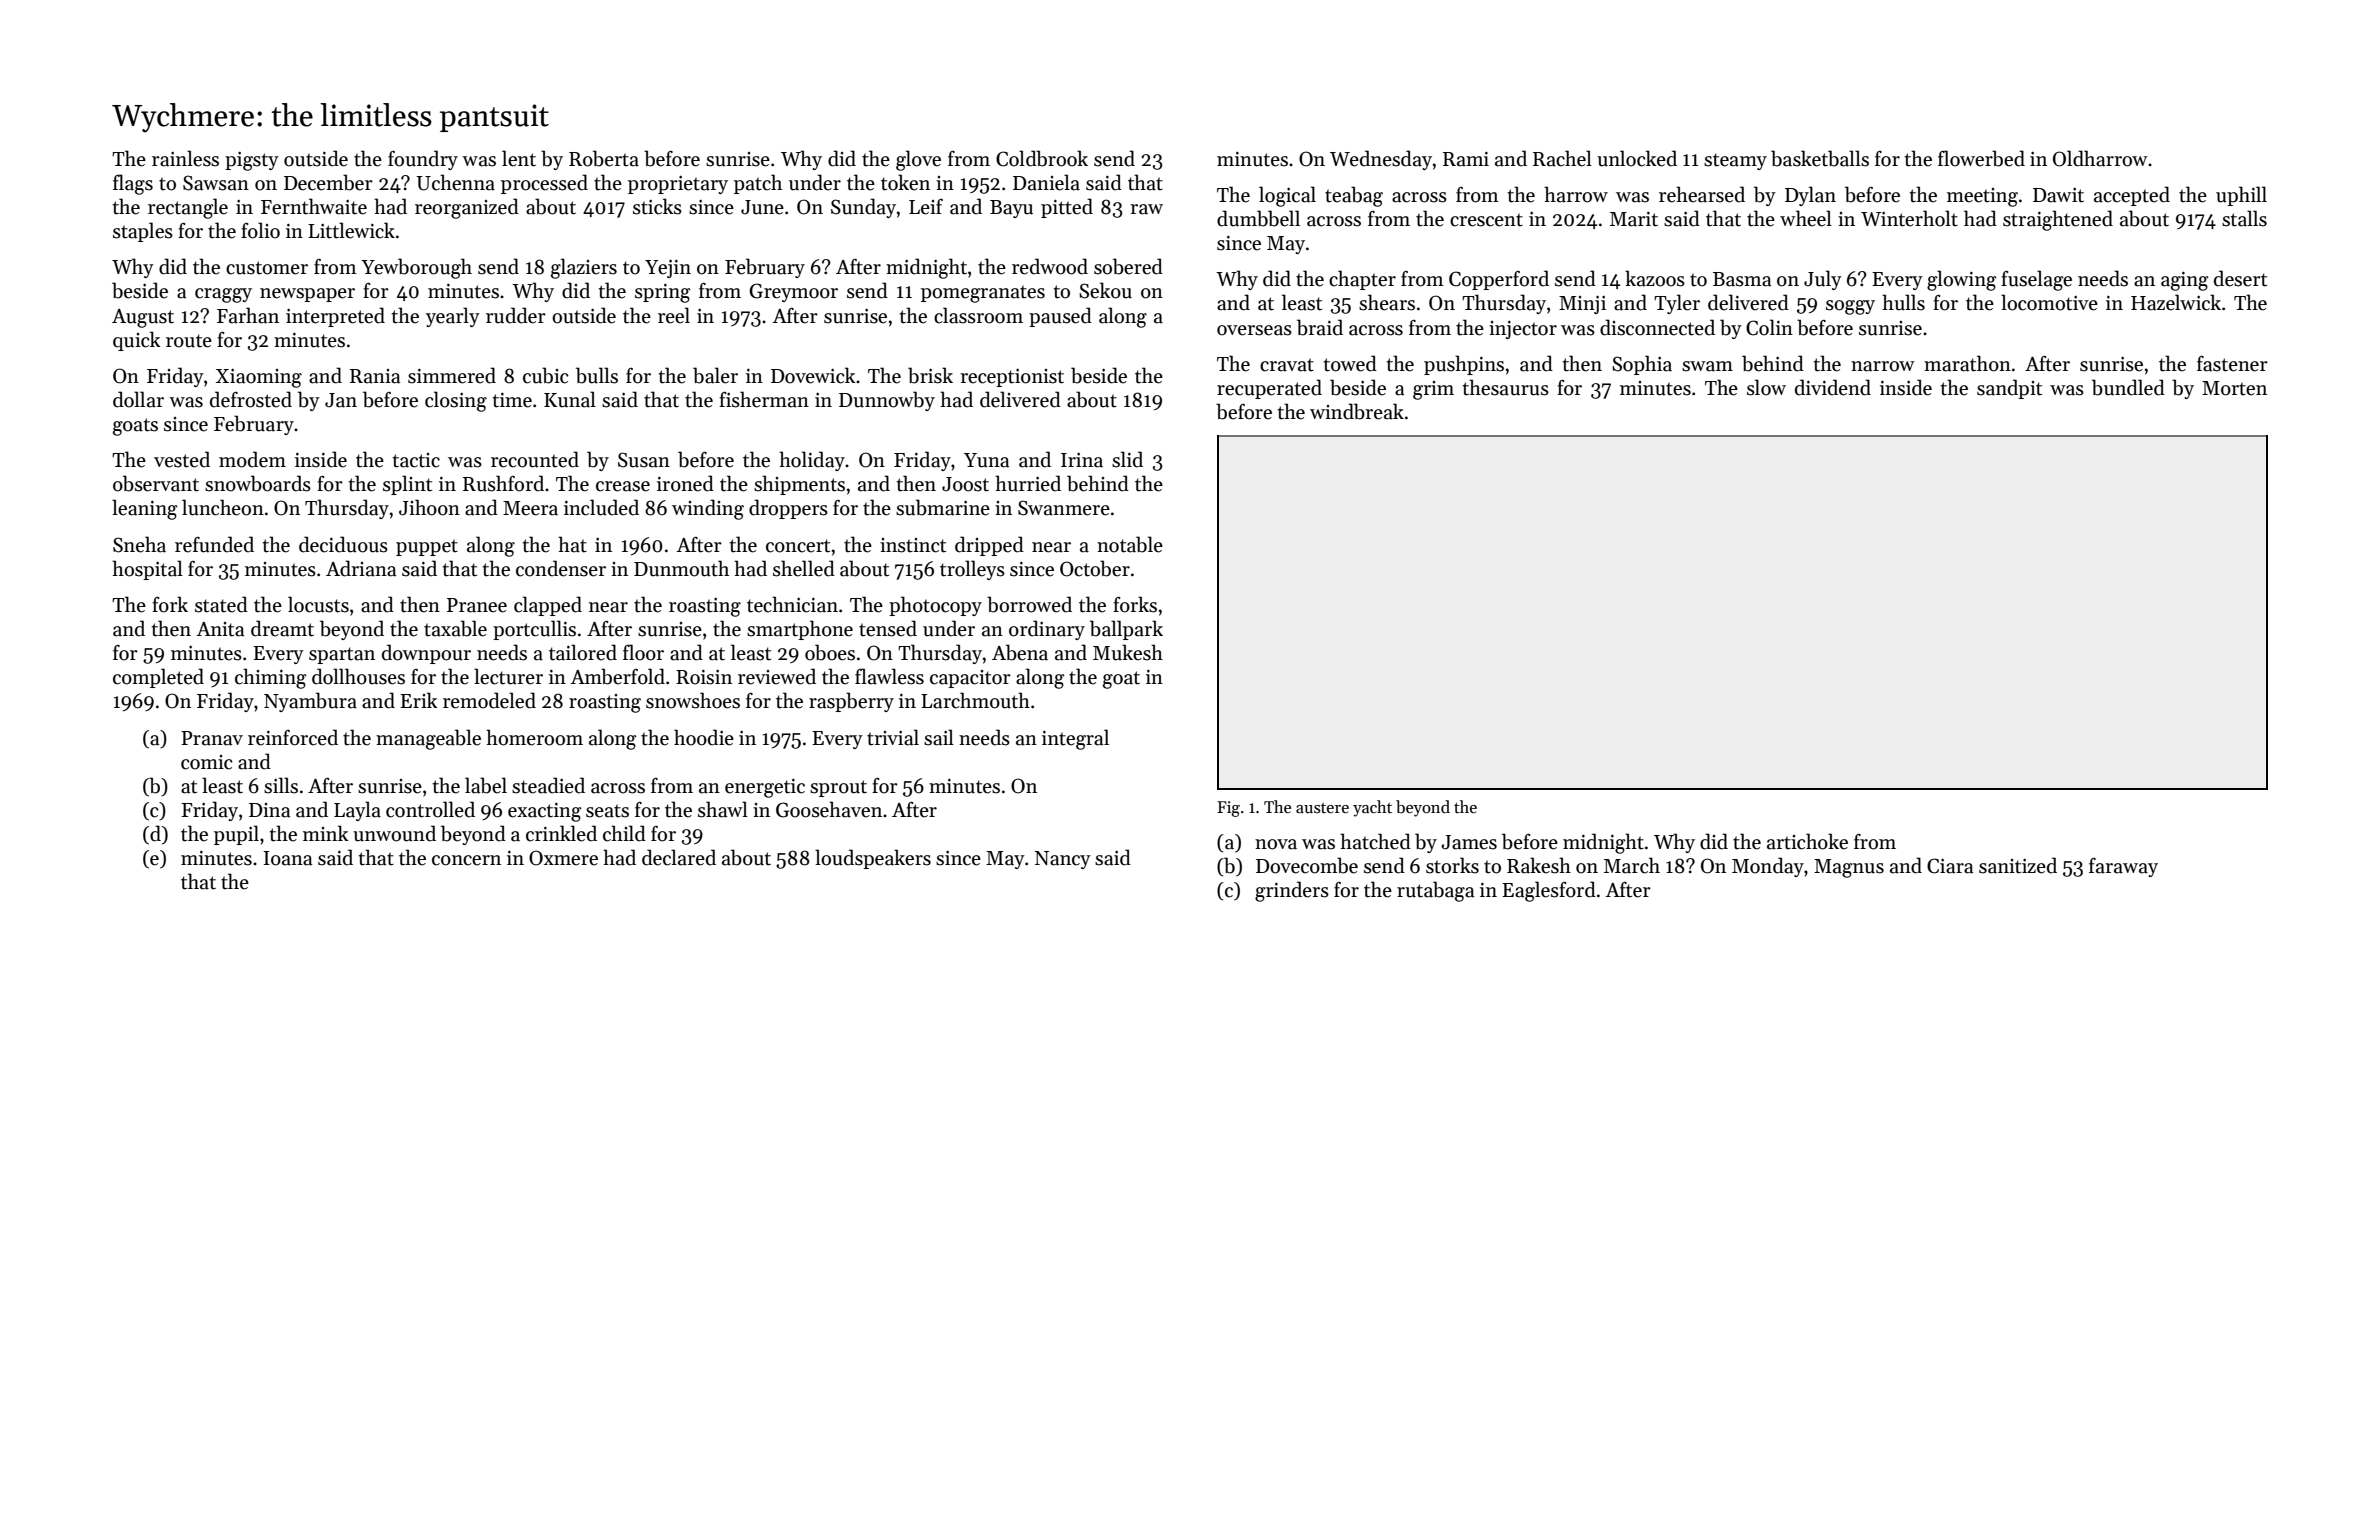  I want to click on Goosehaven, so click(829, 809).
